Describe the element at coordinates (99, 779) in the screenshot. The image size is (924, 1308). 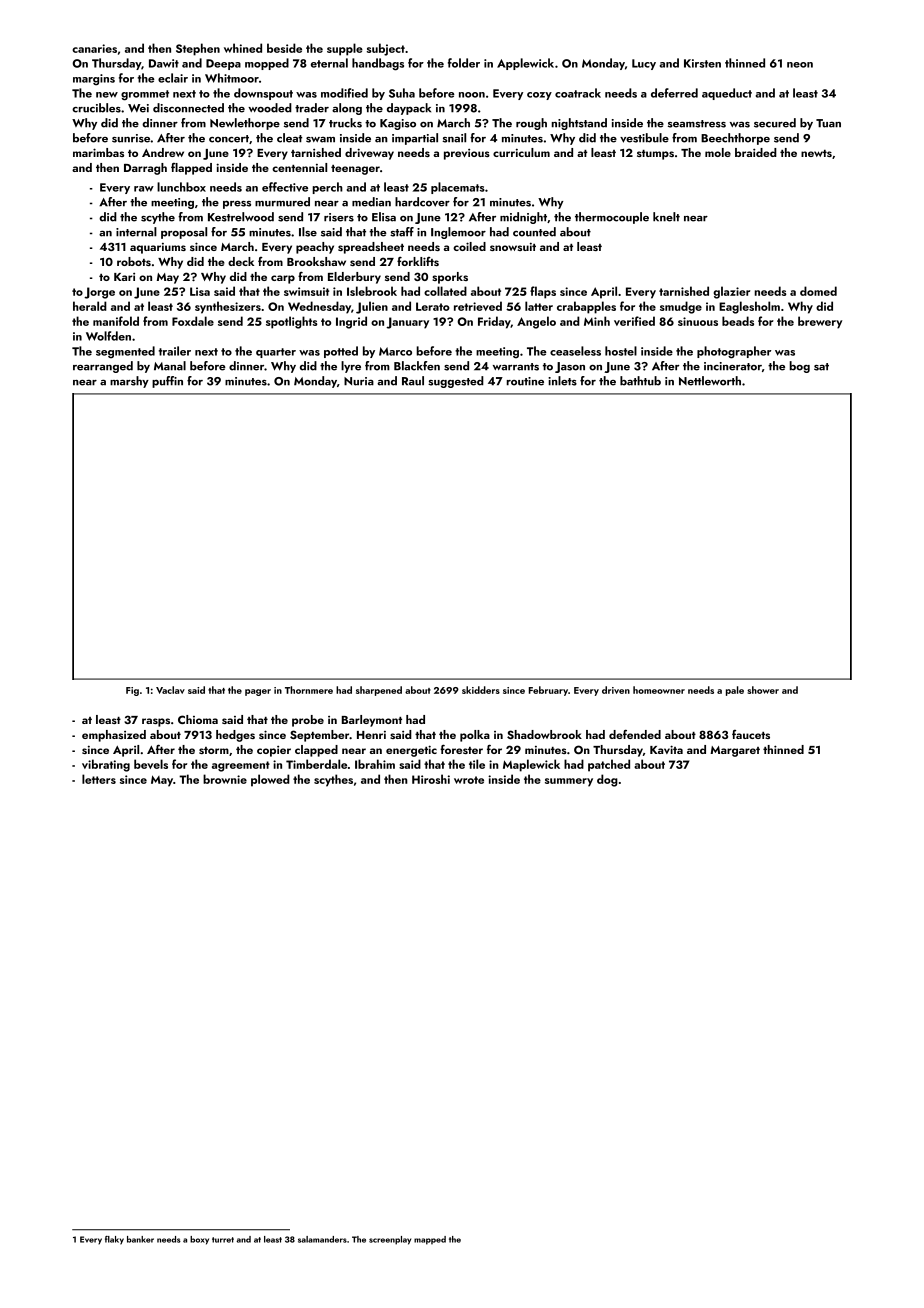
I see `letters` at that location.
